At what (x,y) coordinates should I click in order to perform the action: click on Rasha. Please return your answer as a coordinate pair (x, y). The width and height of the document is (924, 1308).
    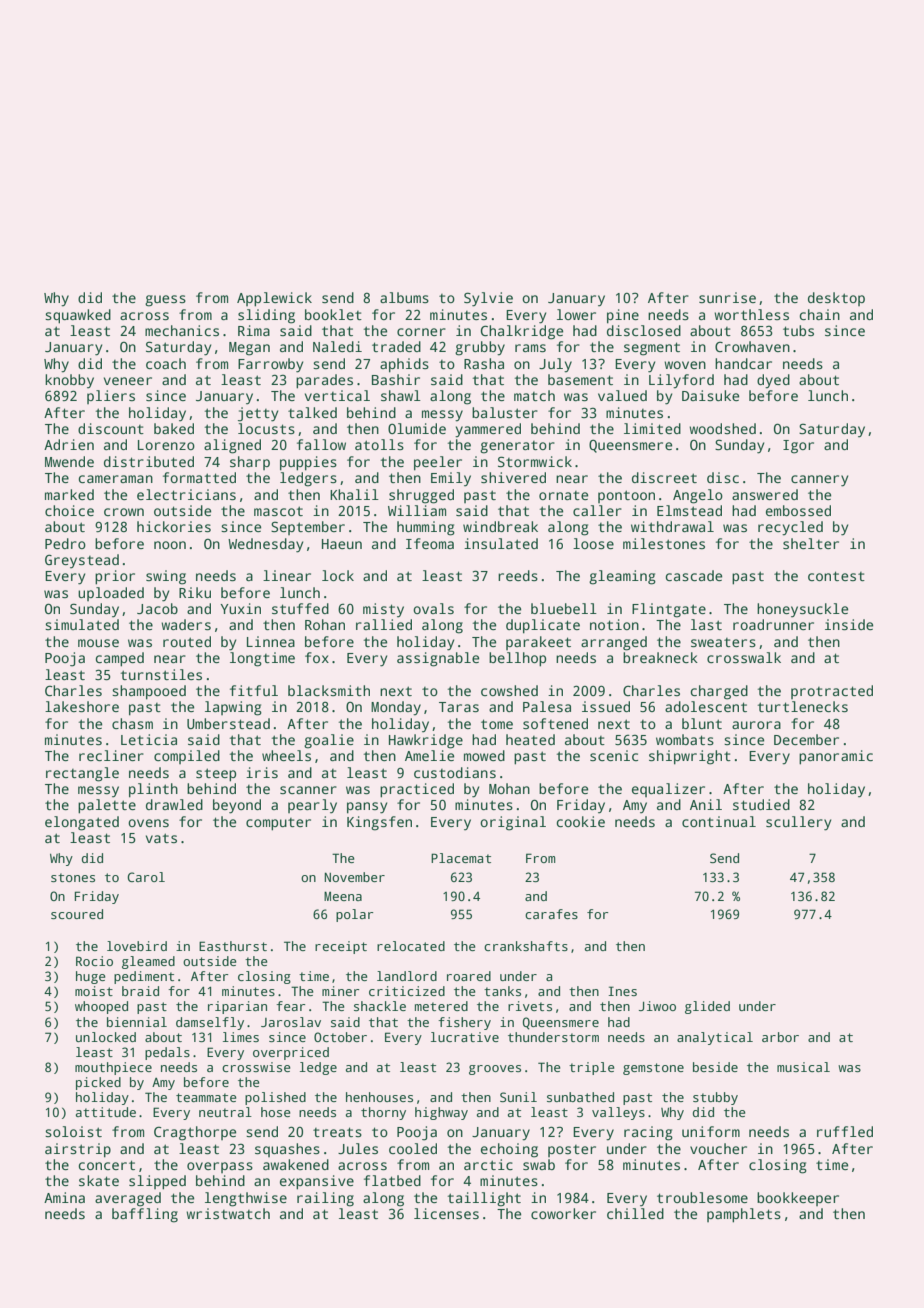
    Looking at the image, I should click on (484, 363).
